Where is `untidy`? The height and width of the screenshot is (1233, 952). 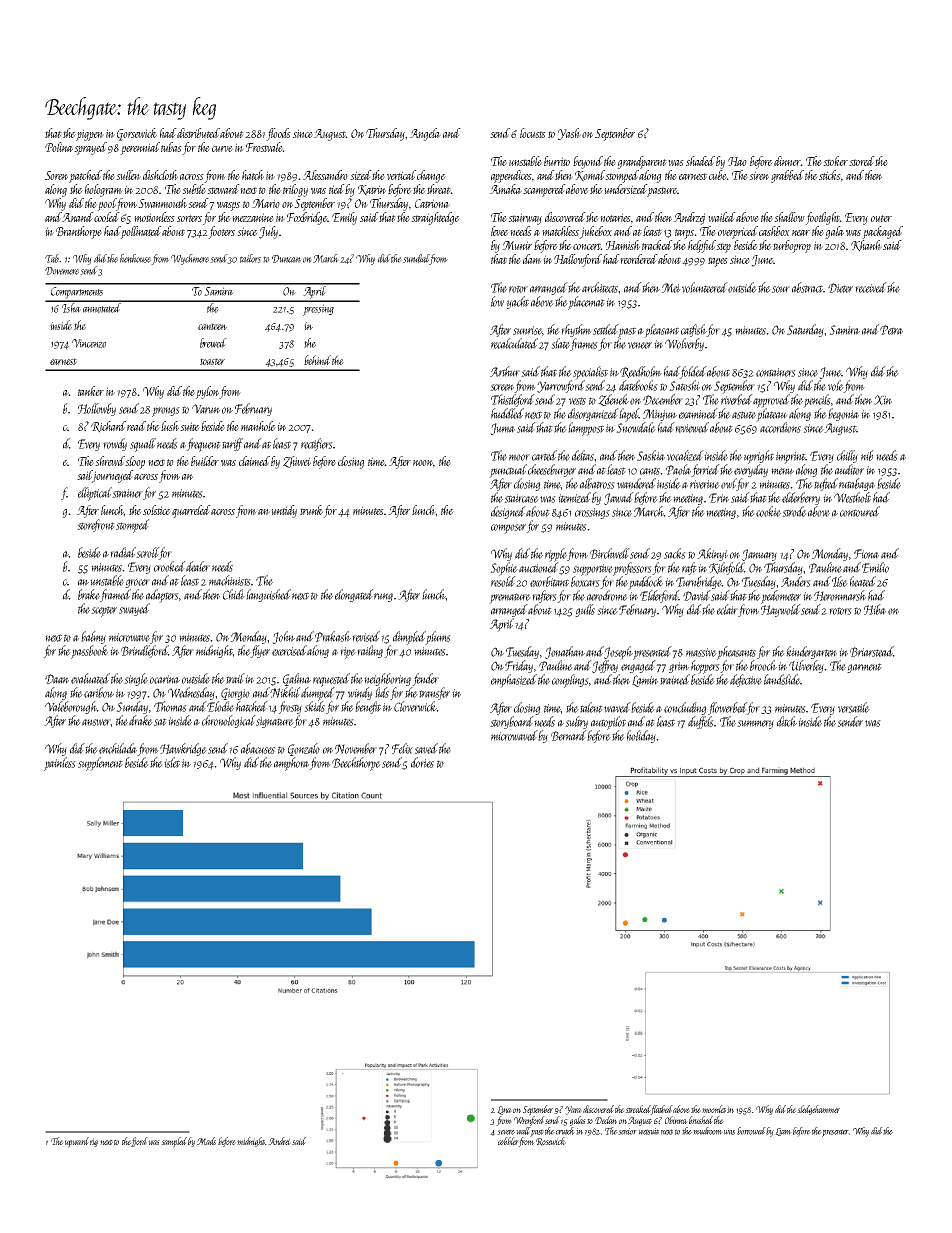
untidy is located at coordinates (284, 511).
